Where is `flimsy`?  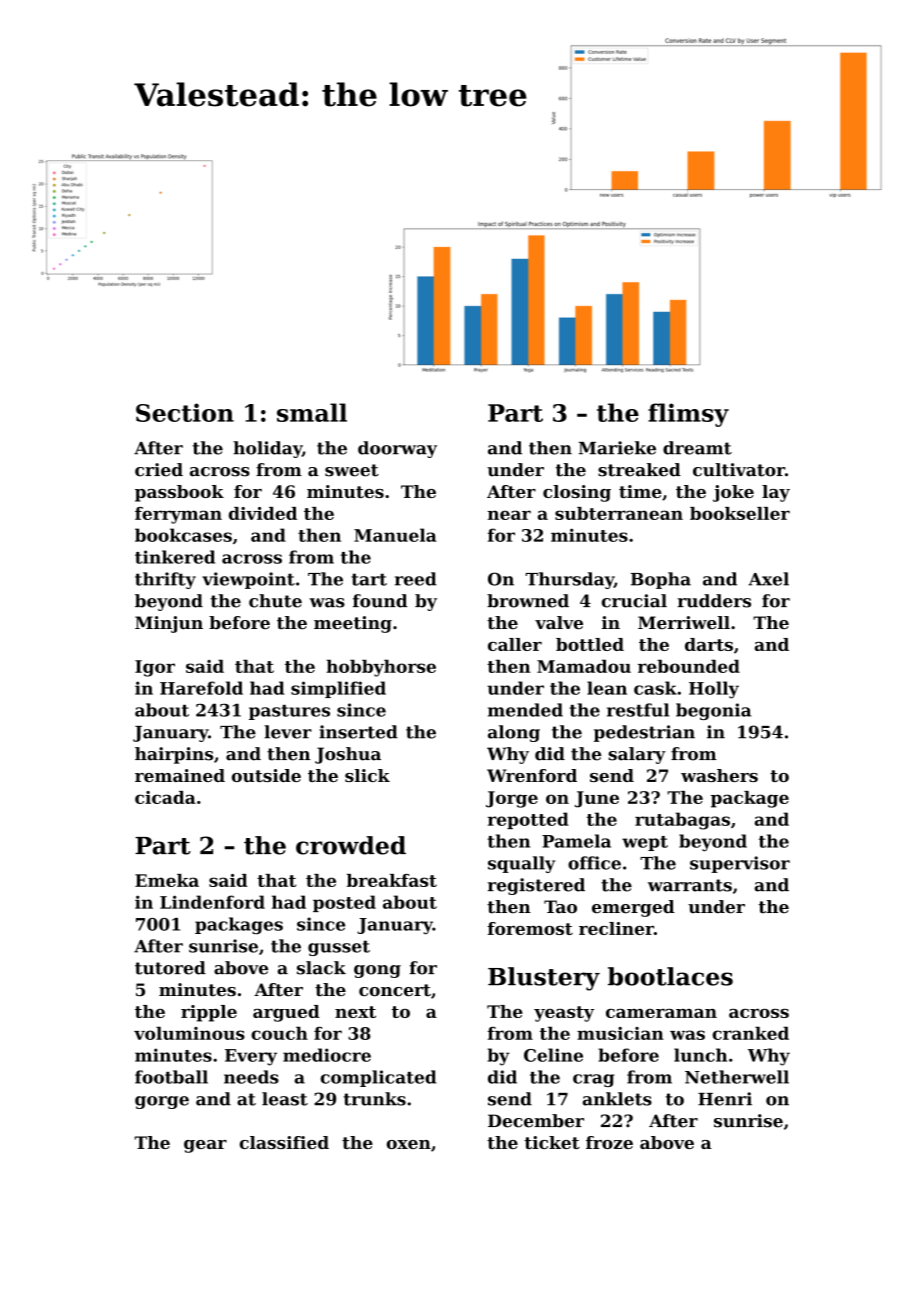
flimsy is located at coordinates (688, 415).
